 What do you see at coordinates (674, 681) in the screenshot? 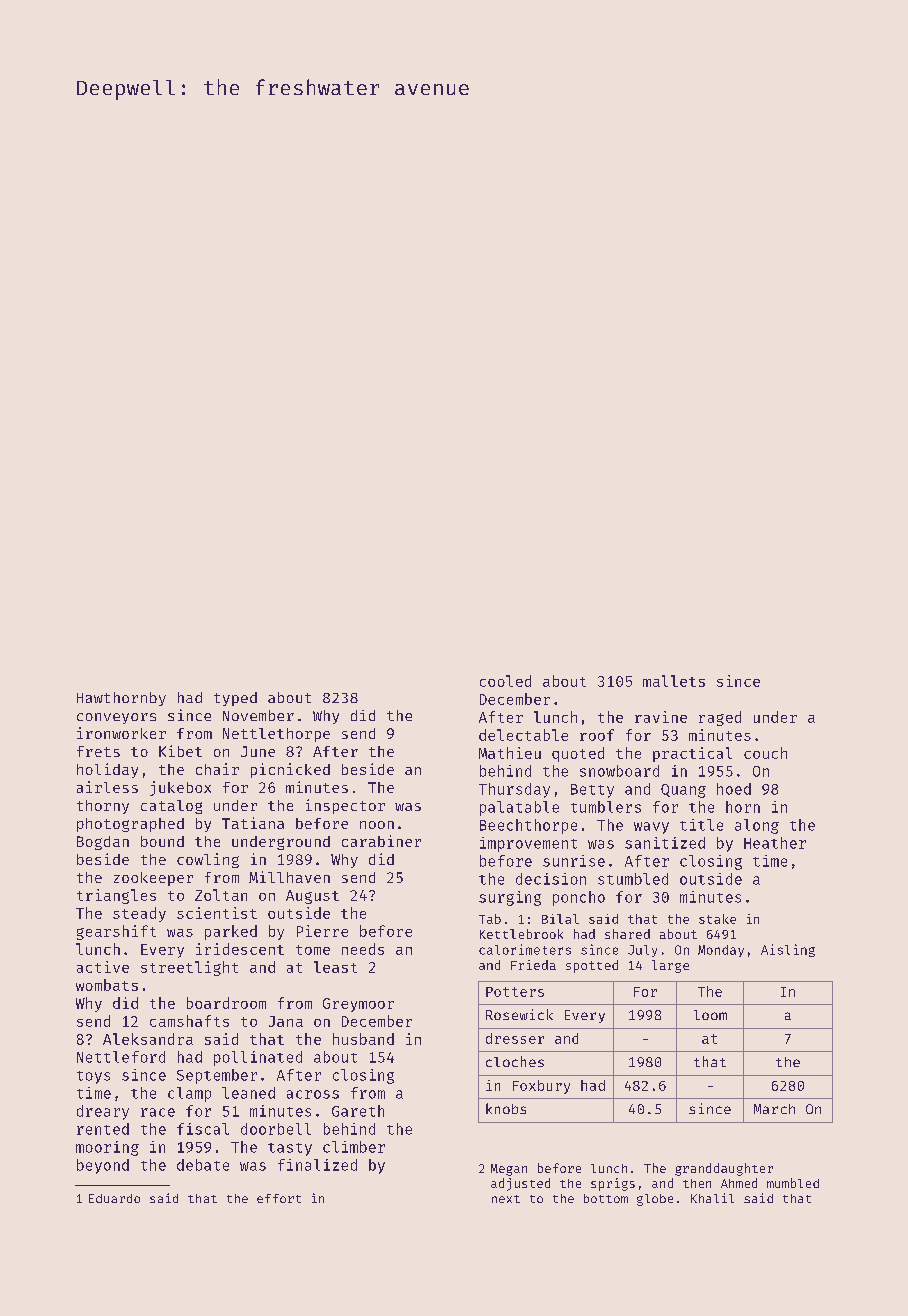
I see `mallets` at bounding box center [674, 681].
